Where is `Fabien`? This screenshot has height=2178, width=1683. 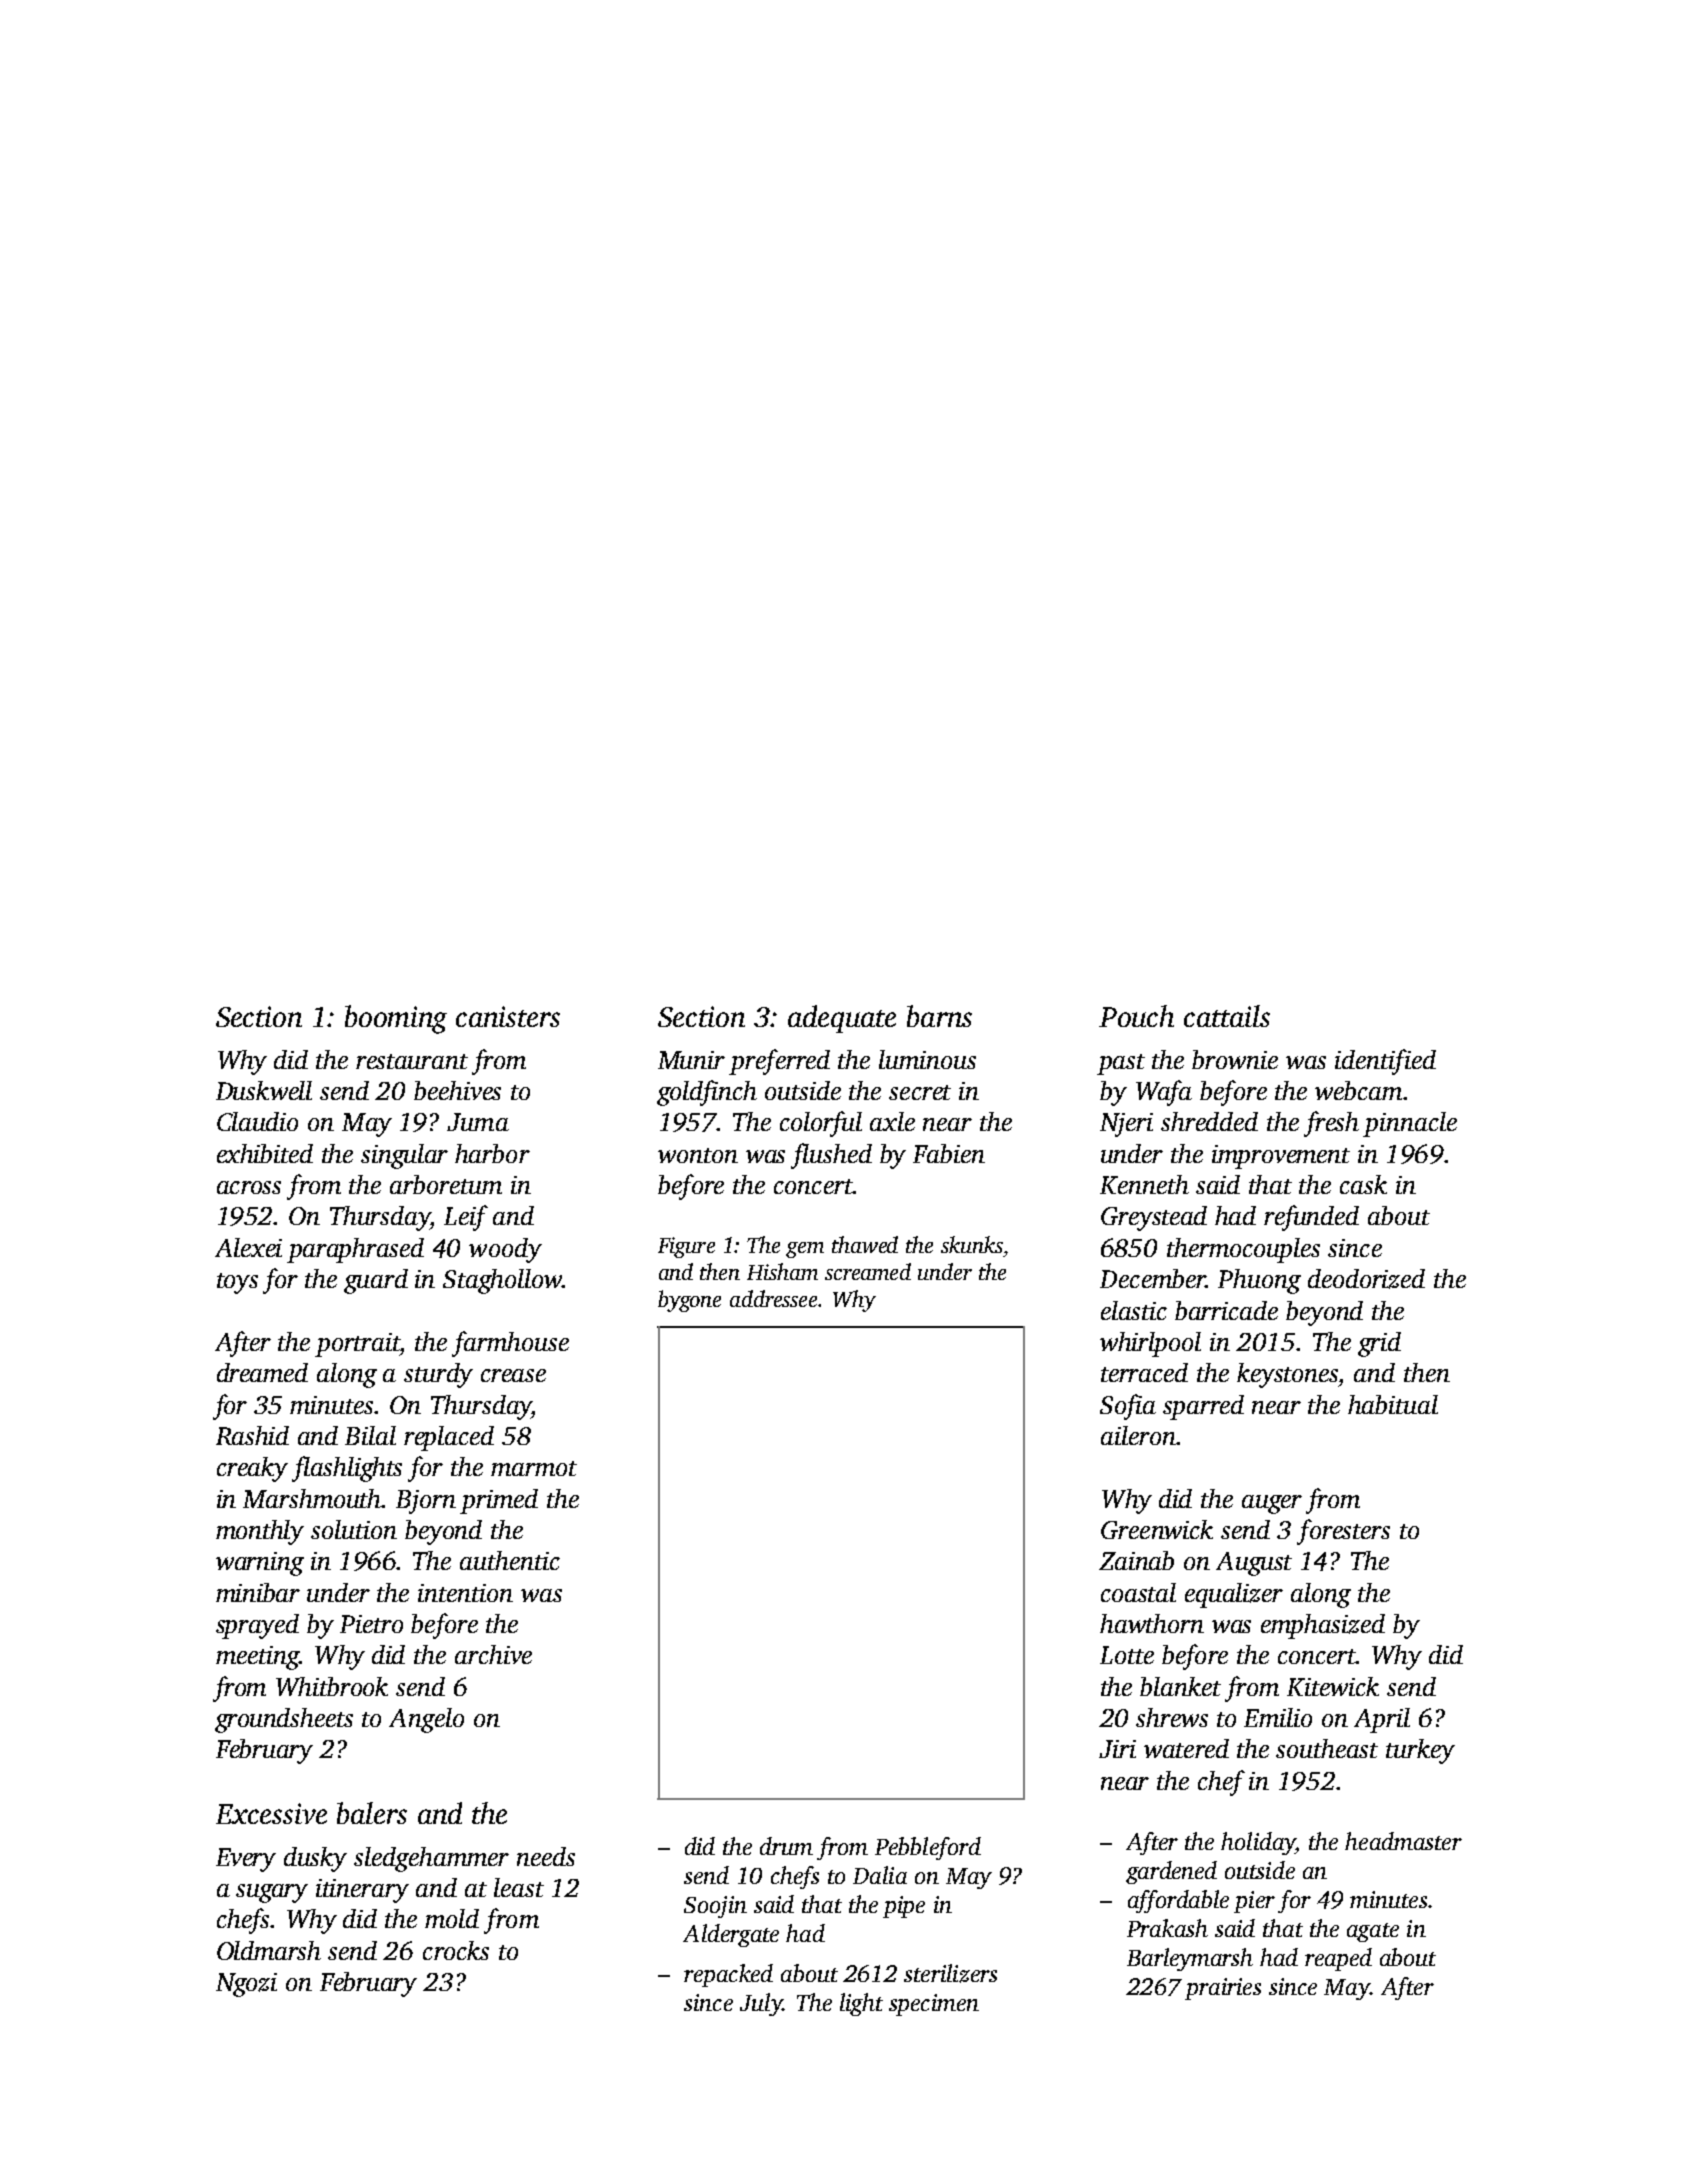
Fabien is located at coordinates (949, 1153).
